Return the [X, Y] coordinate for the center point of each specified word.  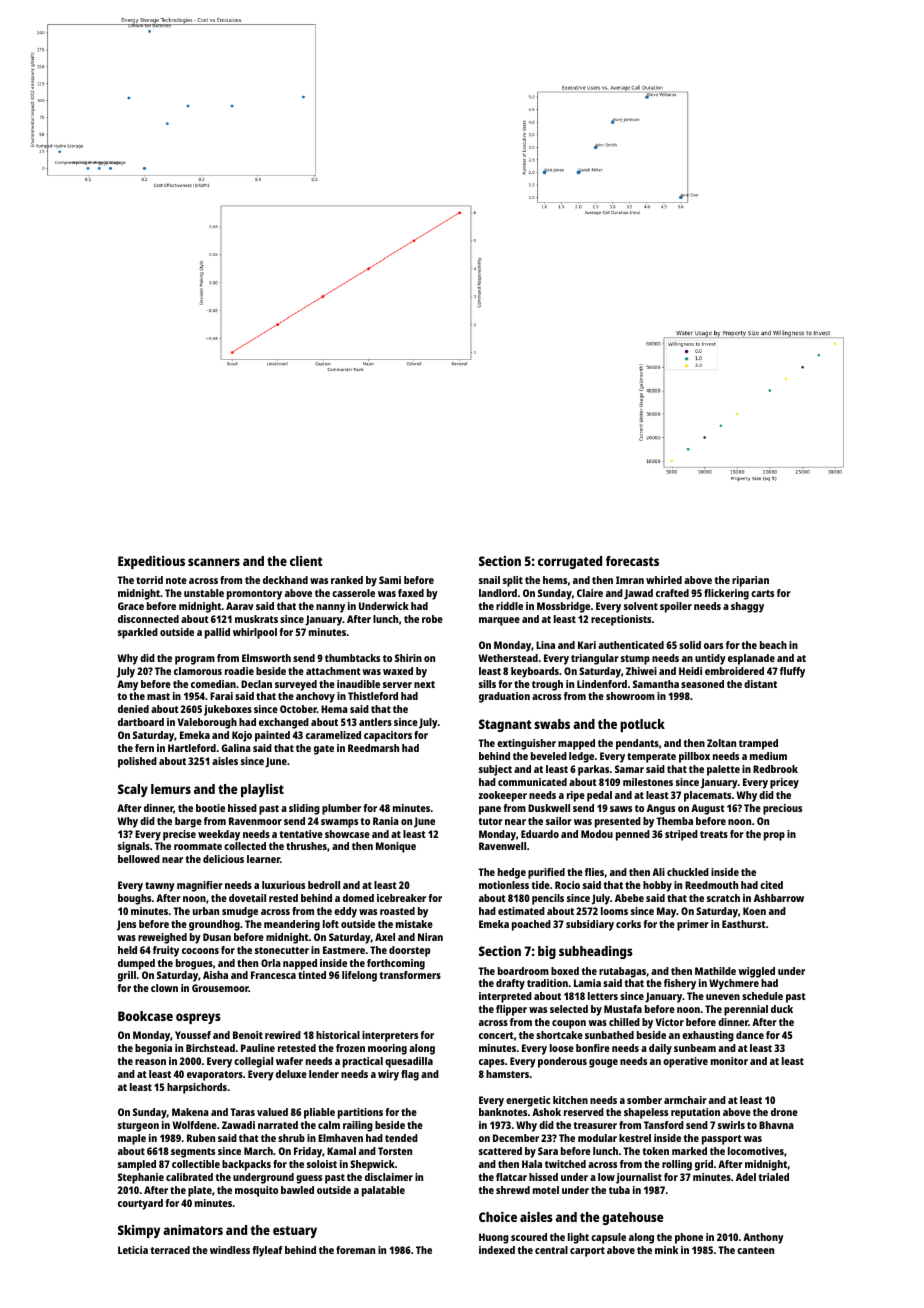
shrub [291, 1138]
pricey [784, 783]
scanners [214, 562]
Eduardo [540, 834]
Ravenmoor [255, 821]
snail [489, 580]
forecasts [632, 561]
